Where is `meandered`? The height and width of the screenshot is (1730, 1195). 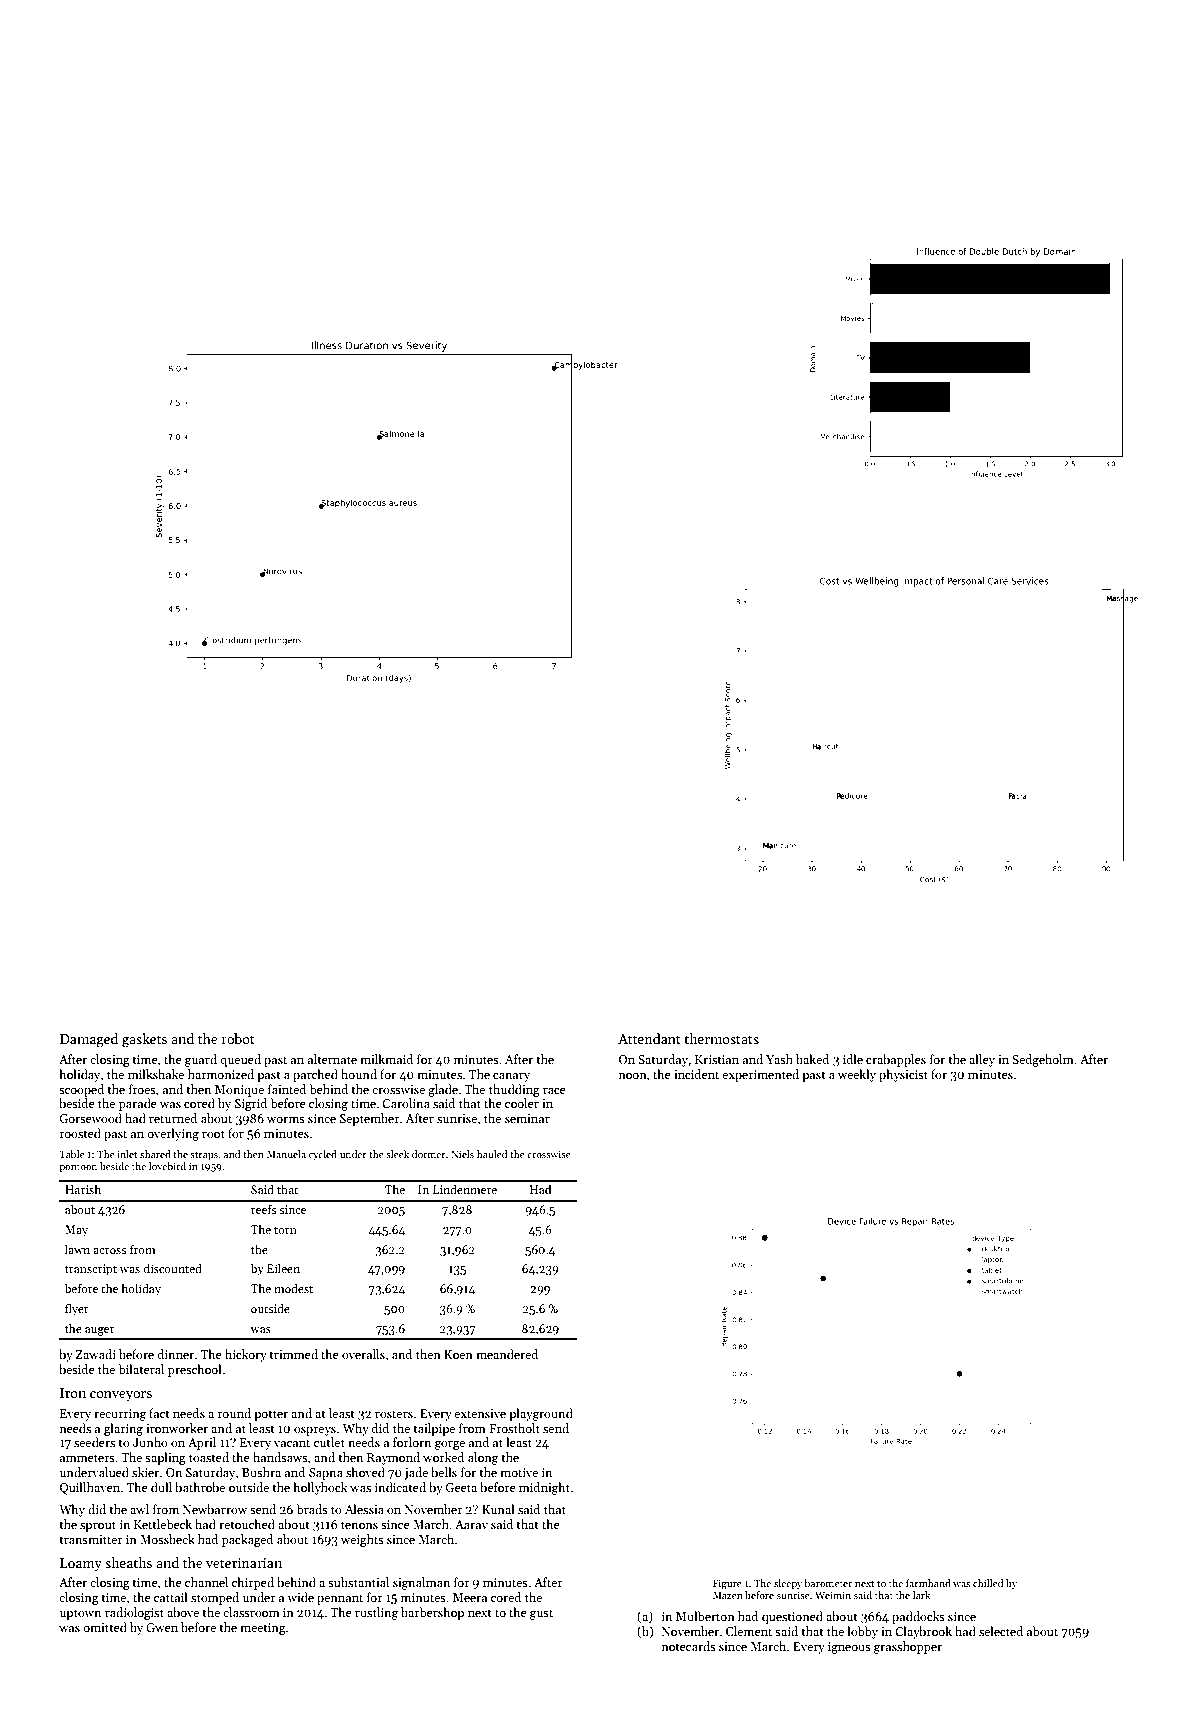
meandered is located at coordinates (507, 1354).
